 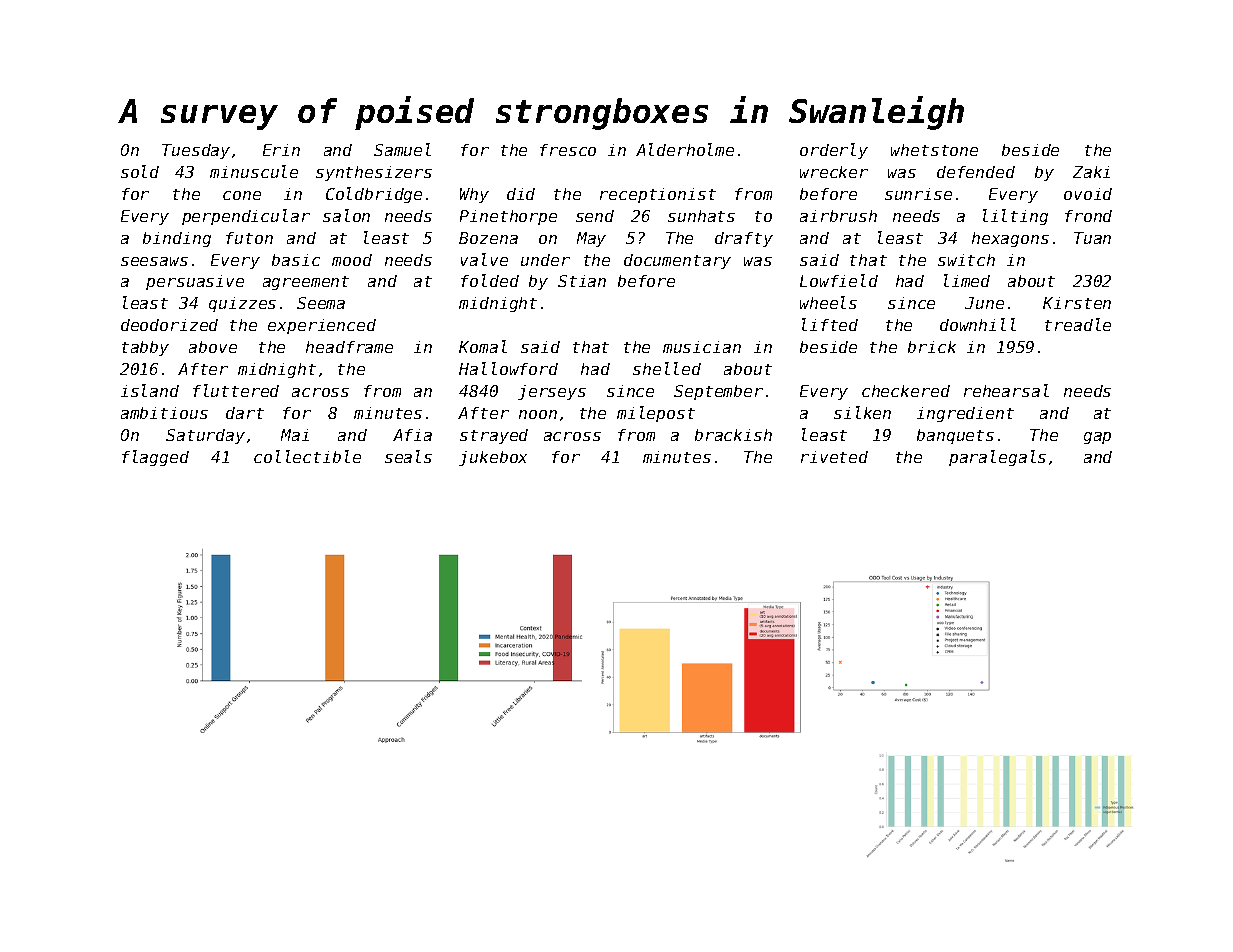 What do you see at coordinates (306, 283) in the image?
I see `agreement` at bounding box center [306, 283].
